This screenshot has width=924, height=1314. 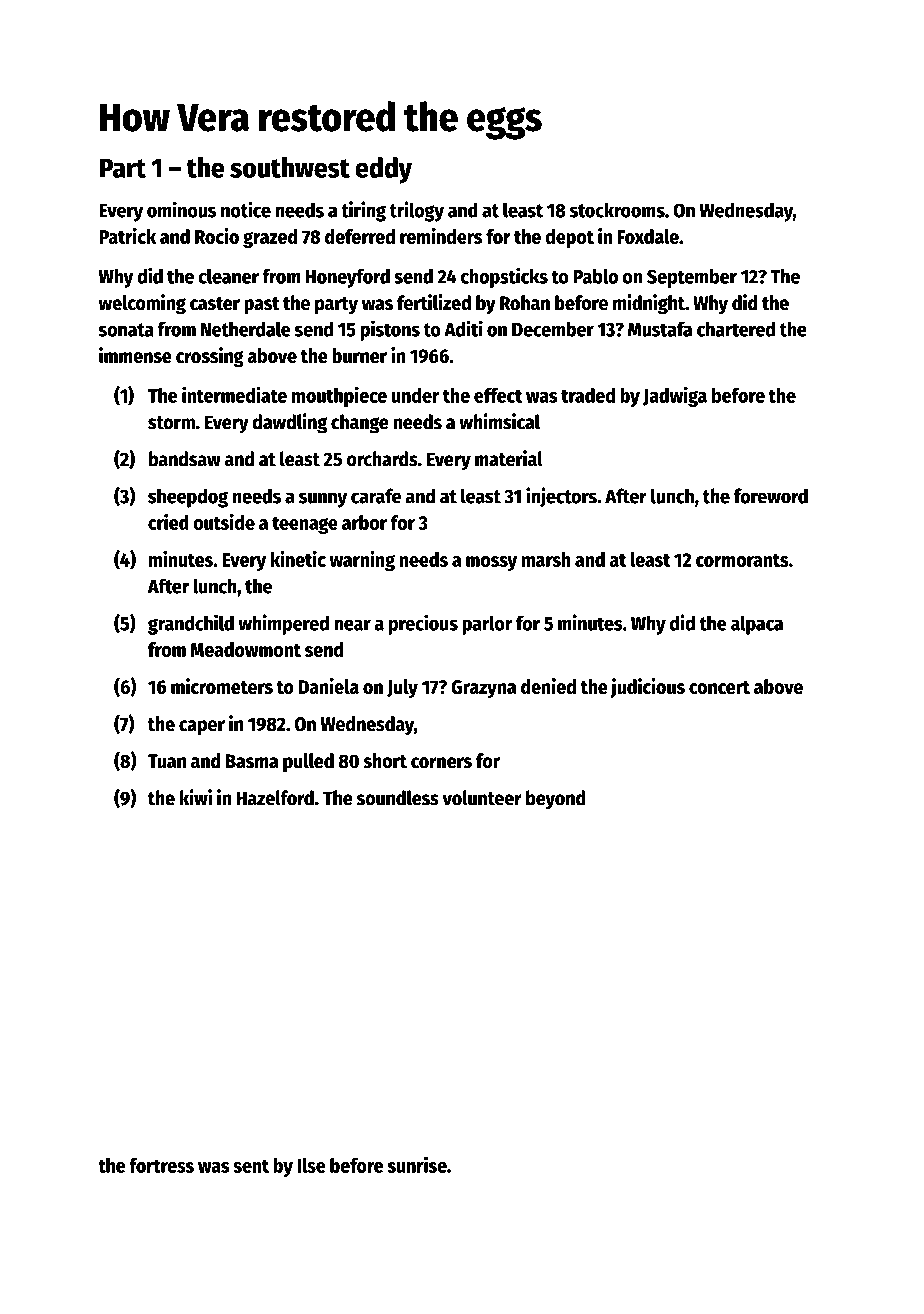 I want to click on stockrooms, so click(x=617, y=210).
